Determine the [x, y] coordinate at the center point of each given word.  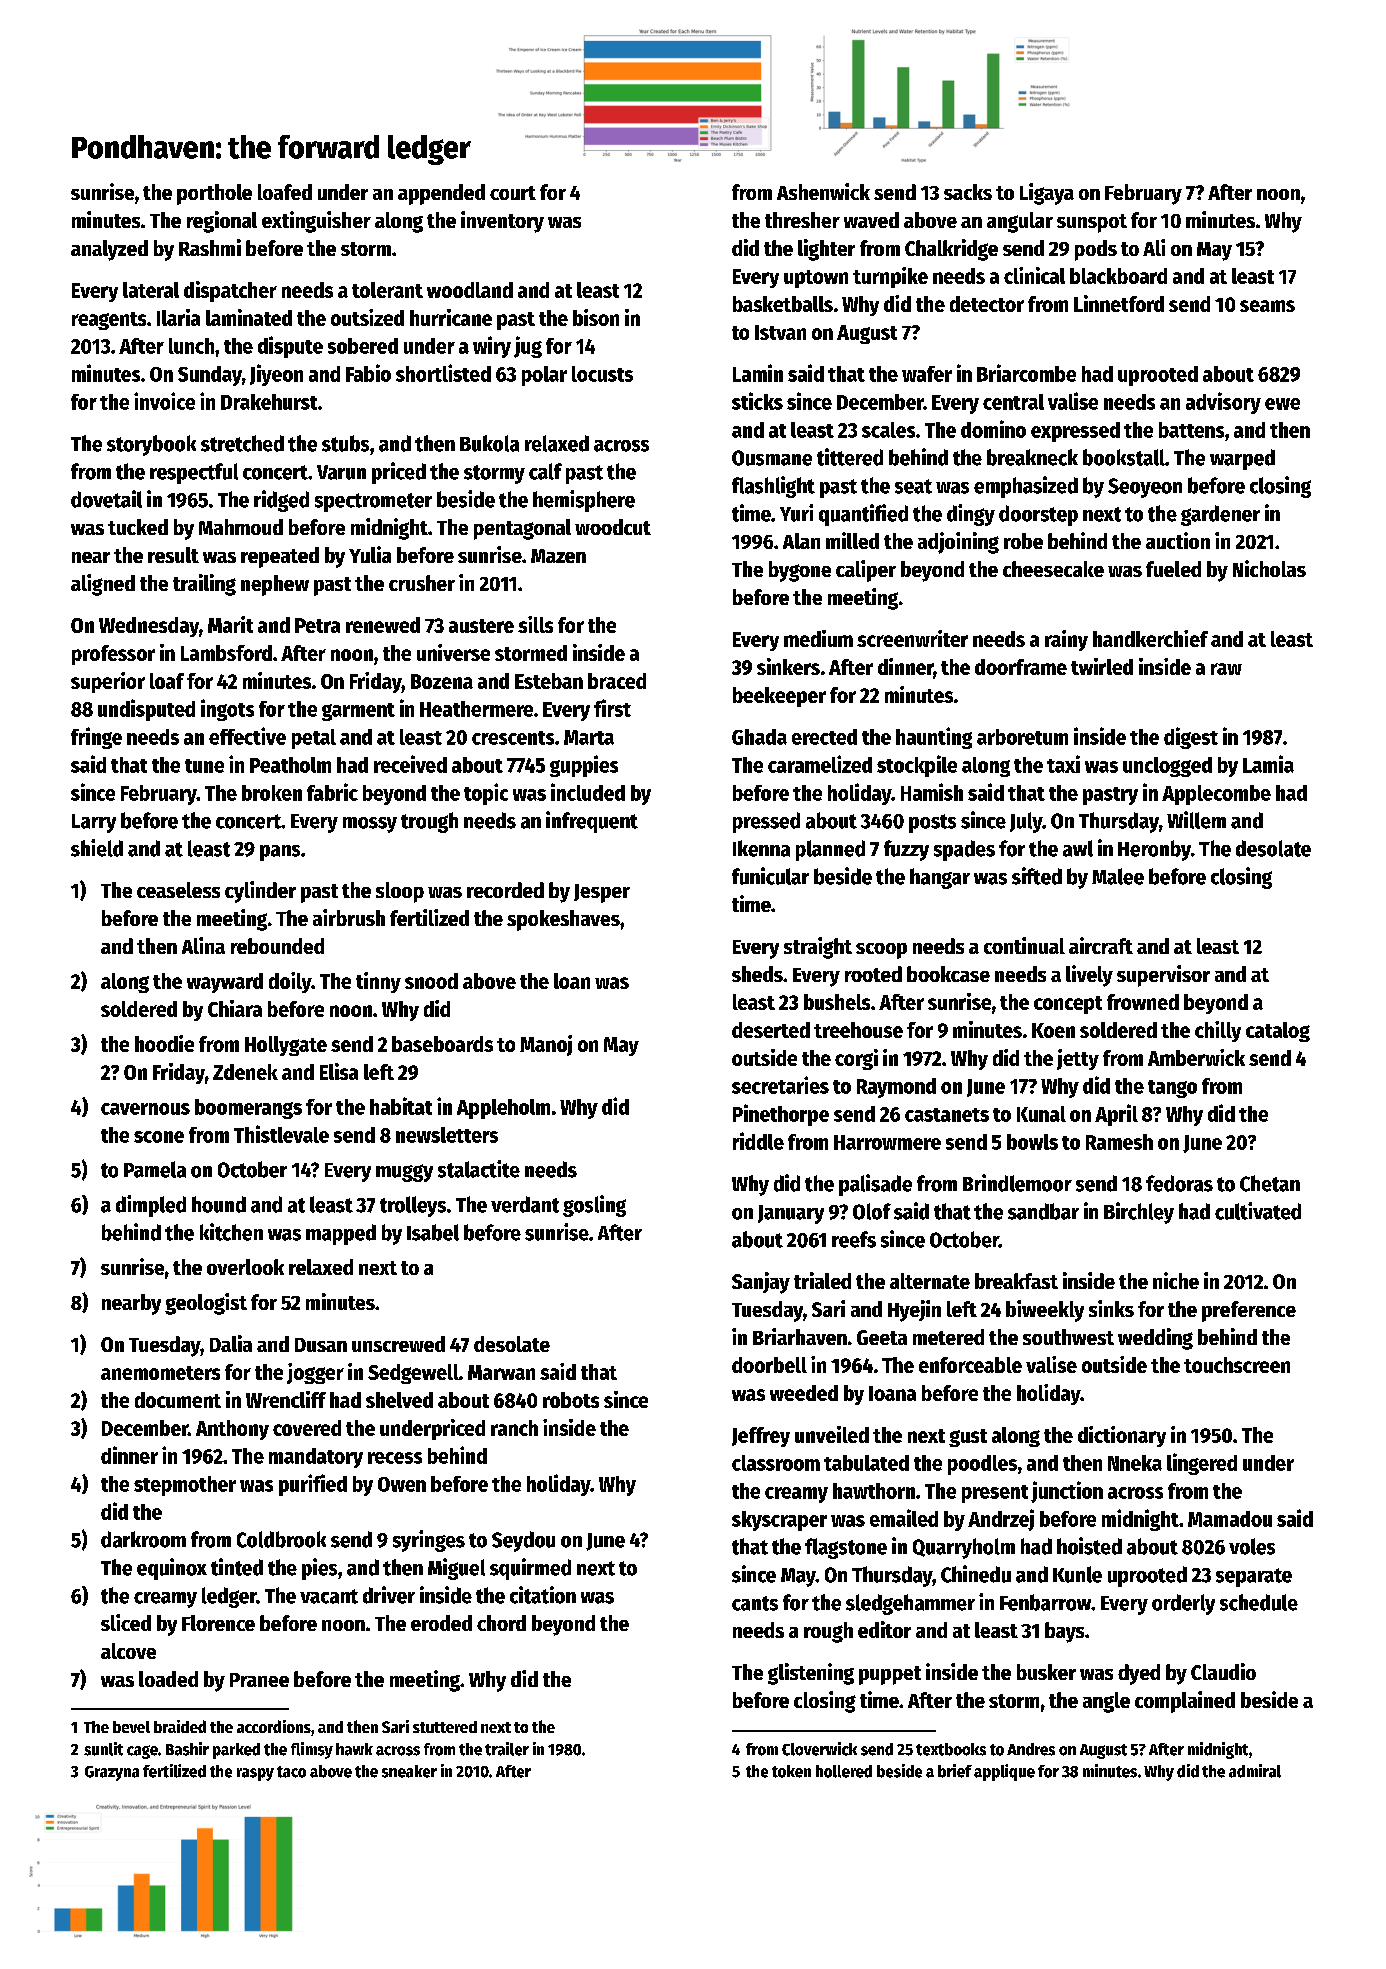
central [1013, 402]
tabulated [866, 1463]
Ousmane [772, 458]
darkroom [143, 1539]
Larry [94, 823]
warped [1242, 459]
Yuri [796, 513]
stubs [345, 443]
